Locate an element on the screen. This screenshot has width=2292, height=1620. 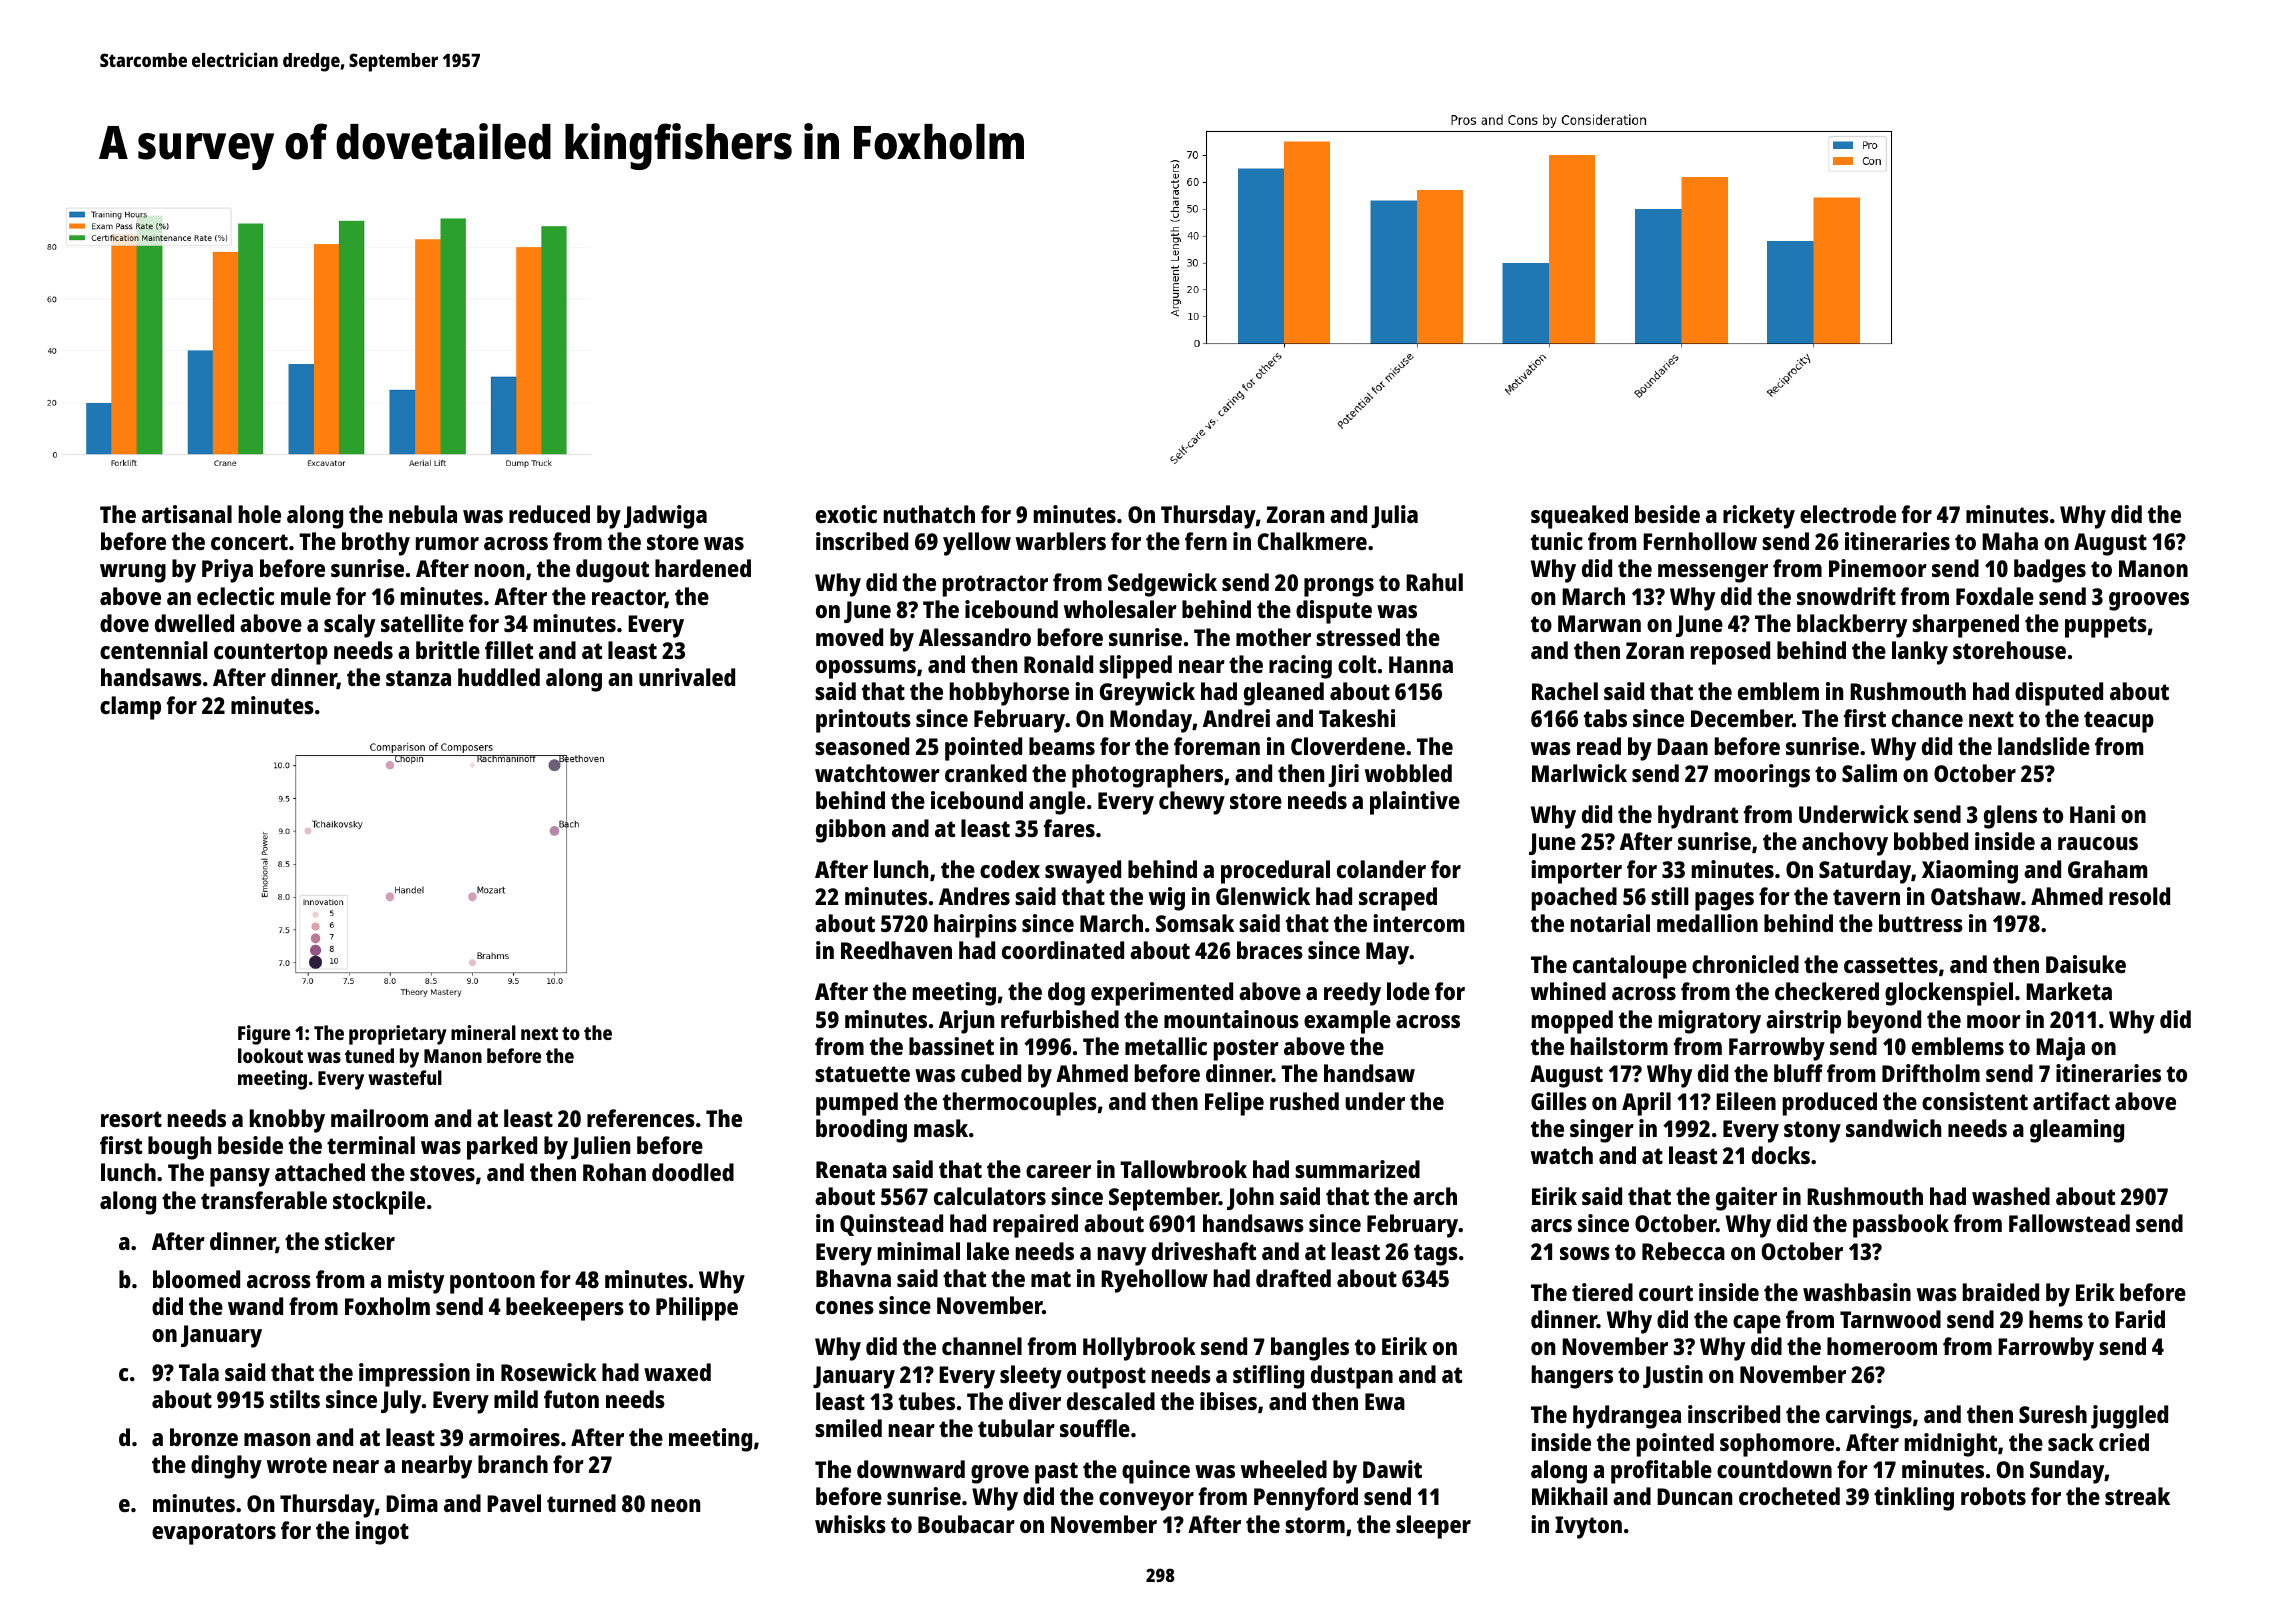
Salim is located at coordinates (1869, 773).
